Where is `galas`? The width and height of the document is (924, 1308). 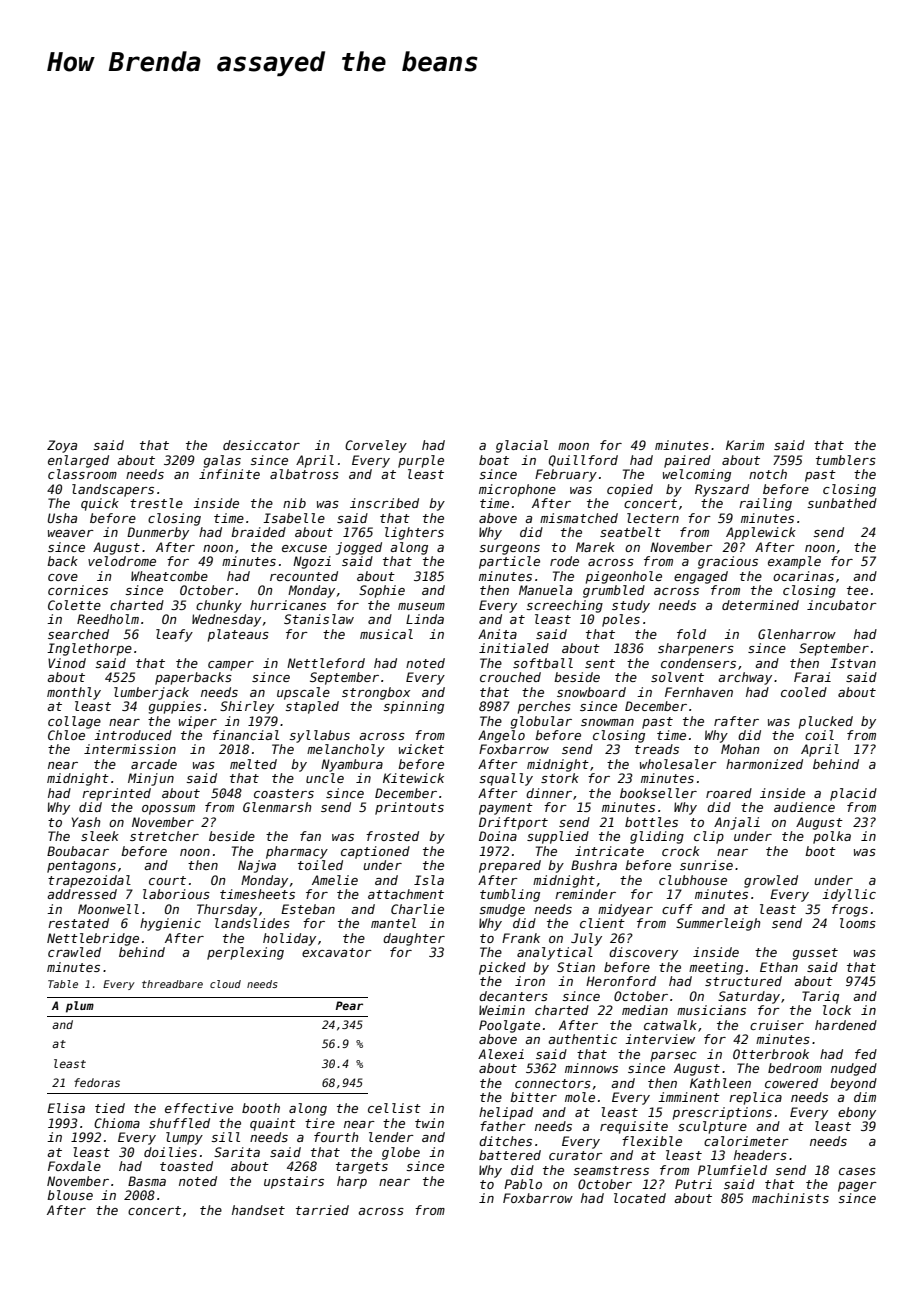 galas is located at coordinates (222, 461).
